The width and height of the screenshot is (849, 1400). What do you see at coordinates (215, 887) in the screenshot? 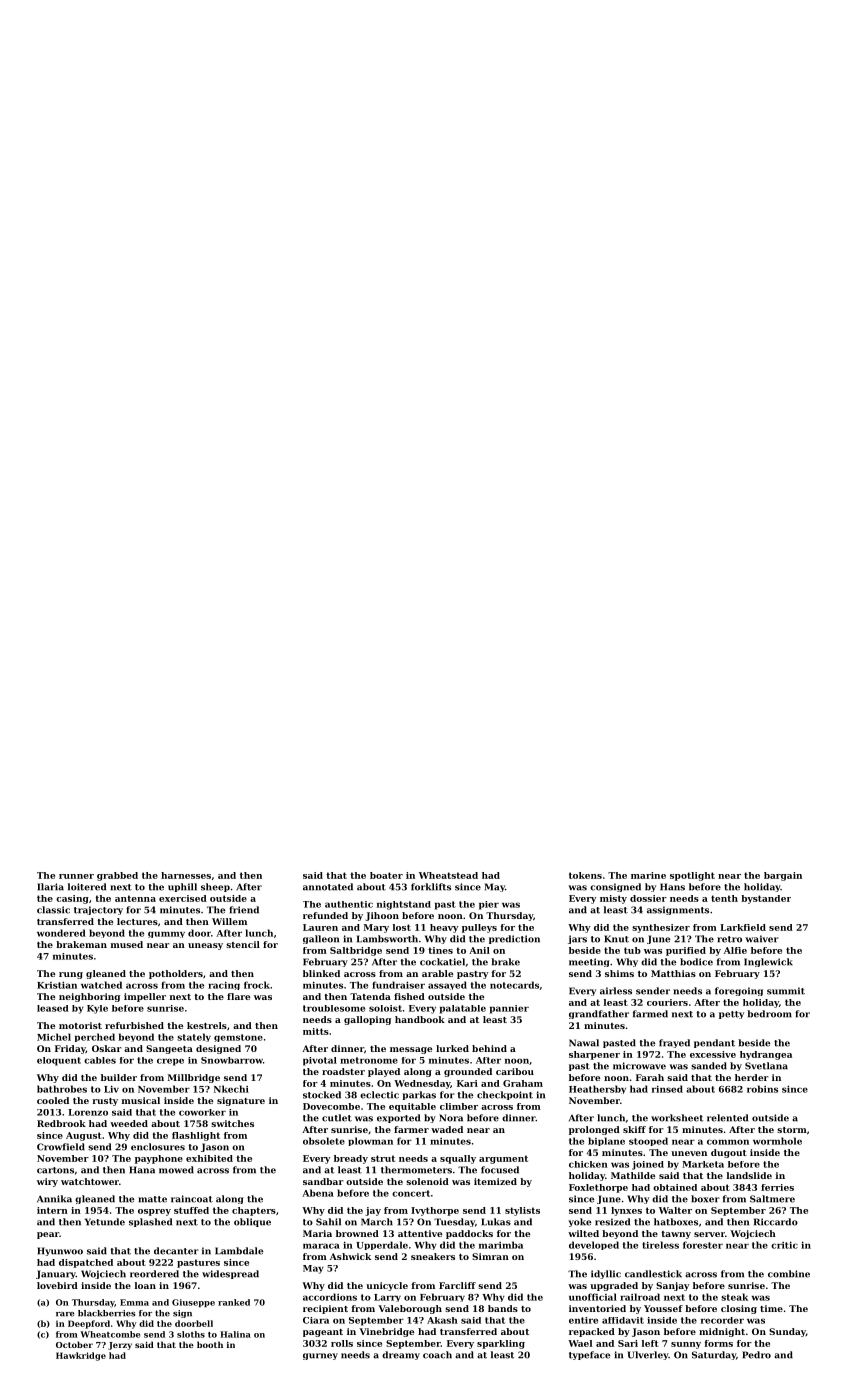
I see `sheep` at bounding box center [215, 887].
